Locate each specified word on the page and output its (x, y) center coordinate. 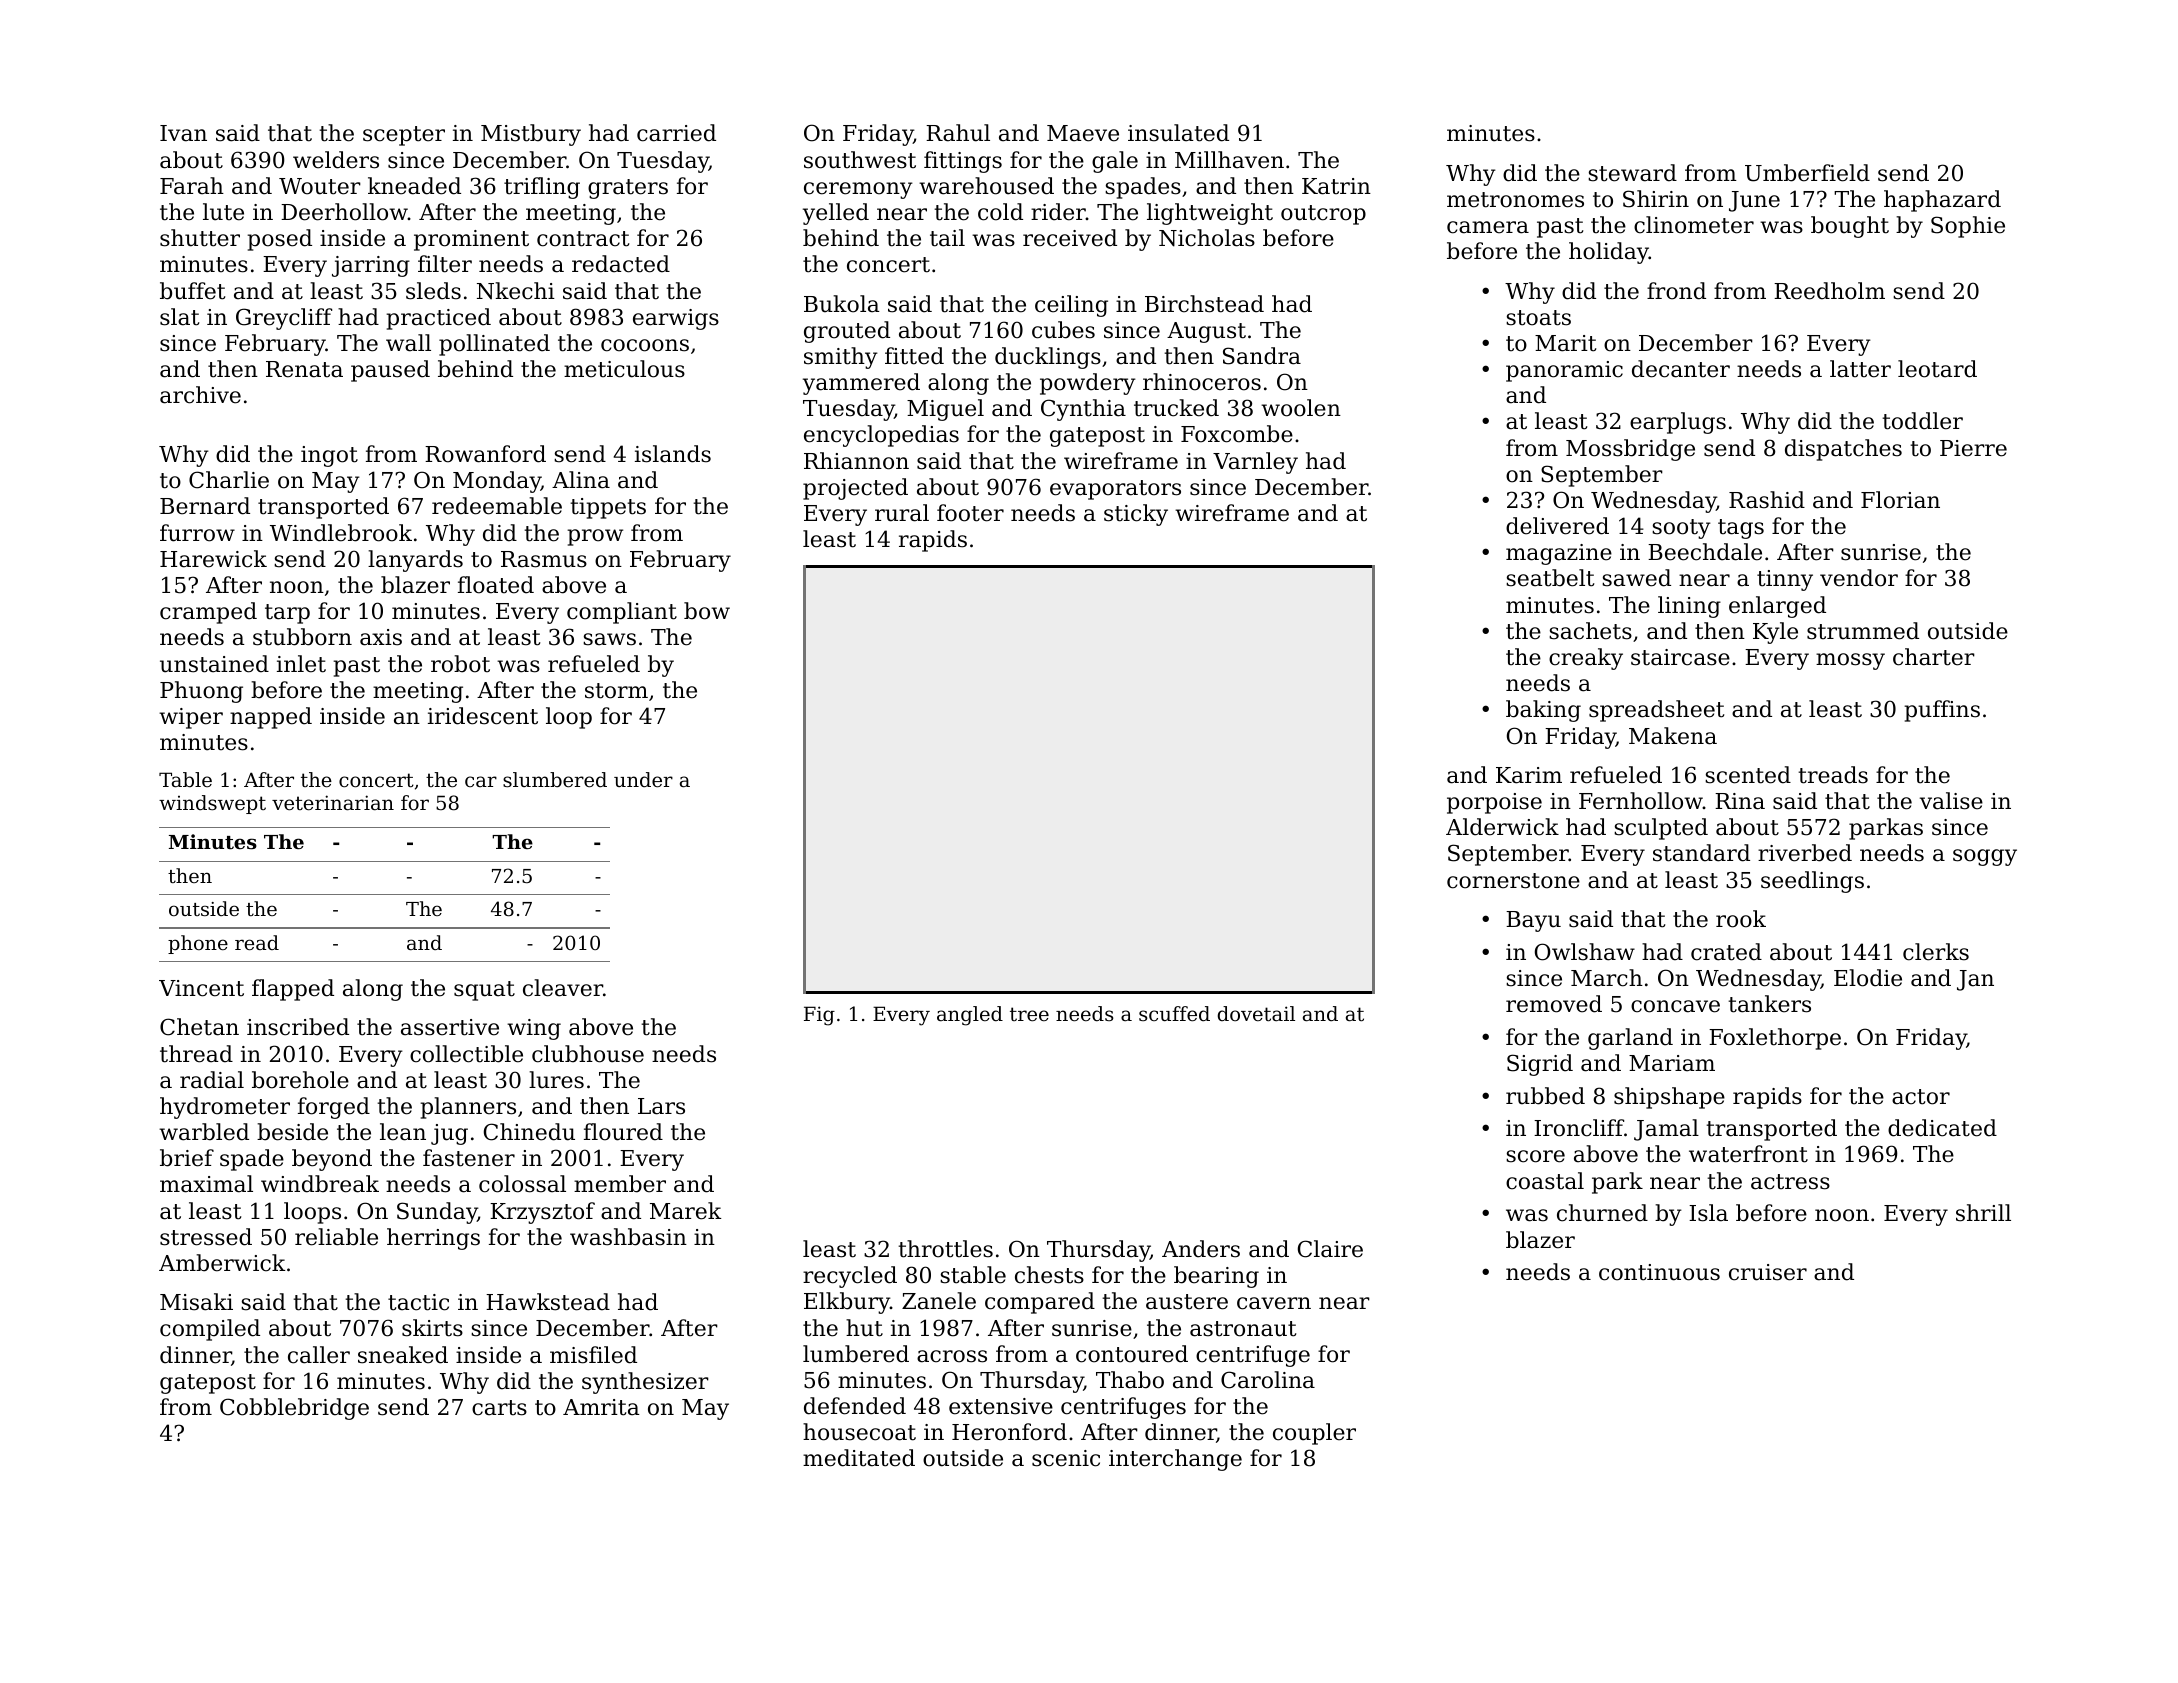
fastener (469, 1158)
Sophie (1968, 227)
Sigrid (1540, 1065)
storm (616, 691)
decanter (1681, 369)
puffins (1942, 711)
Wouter (320, 186)
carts (499, 1408)
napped (271, 718)
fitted (914, 356)
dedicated (1942, 1128)
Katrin (1336, 186)
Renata (304, 369)
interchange (1175, 1460)
